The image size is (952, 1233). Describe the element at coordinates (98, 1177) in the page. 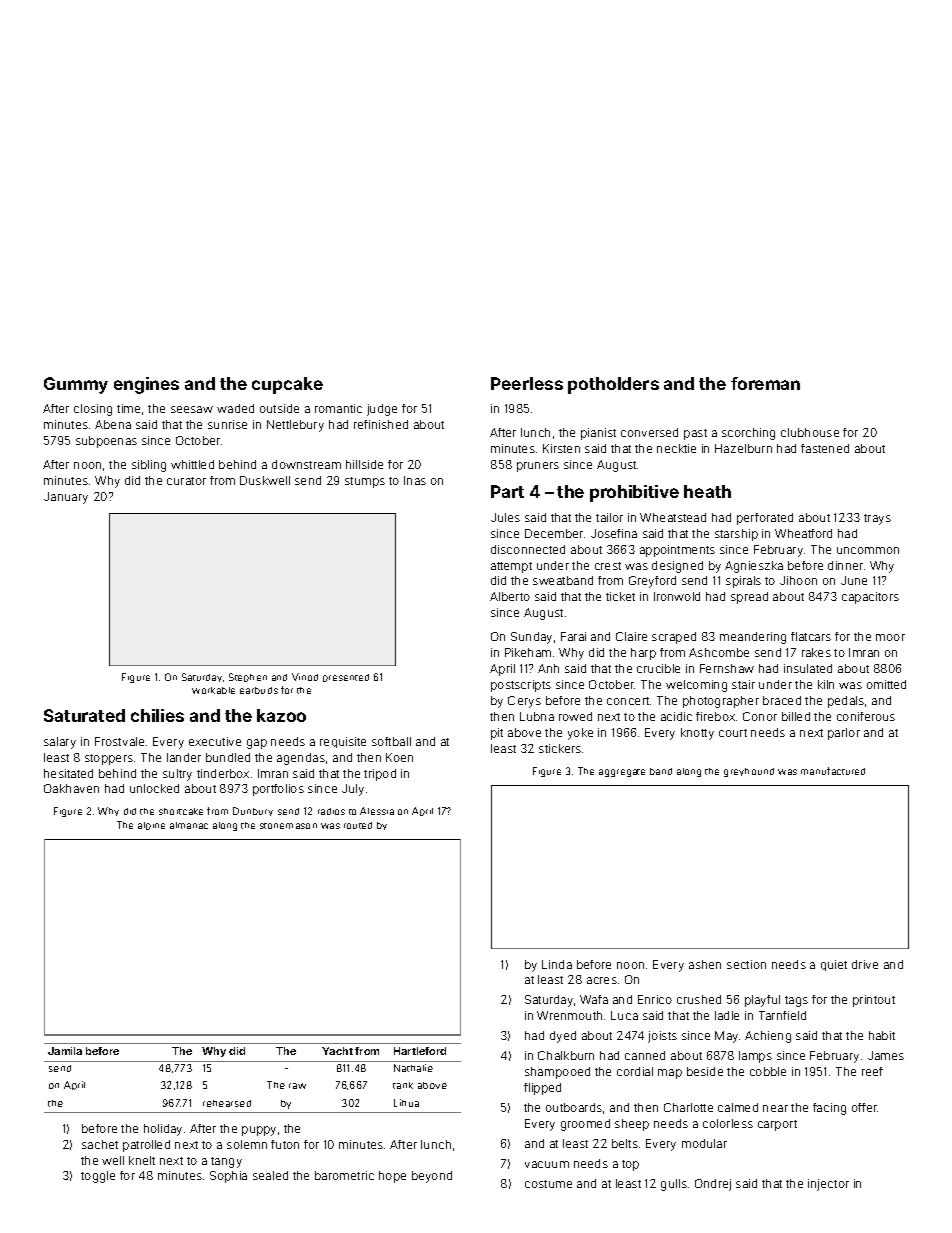

I see `toggle` at that location.
